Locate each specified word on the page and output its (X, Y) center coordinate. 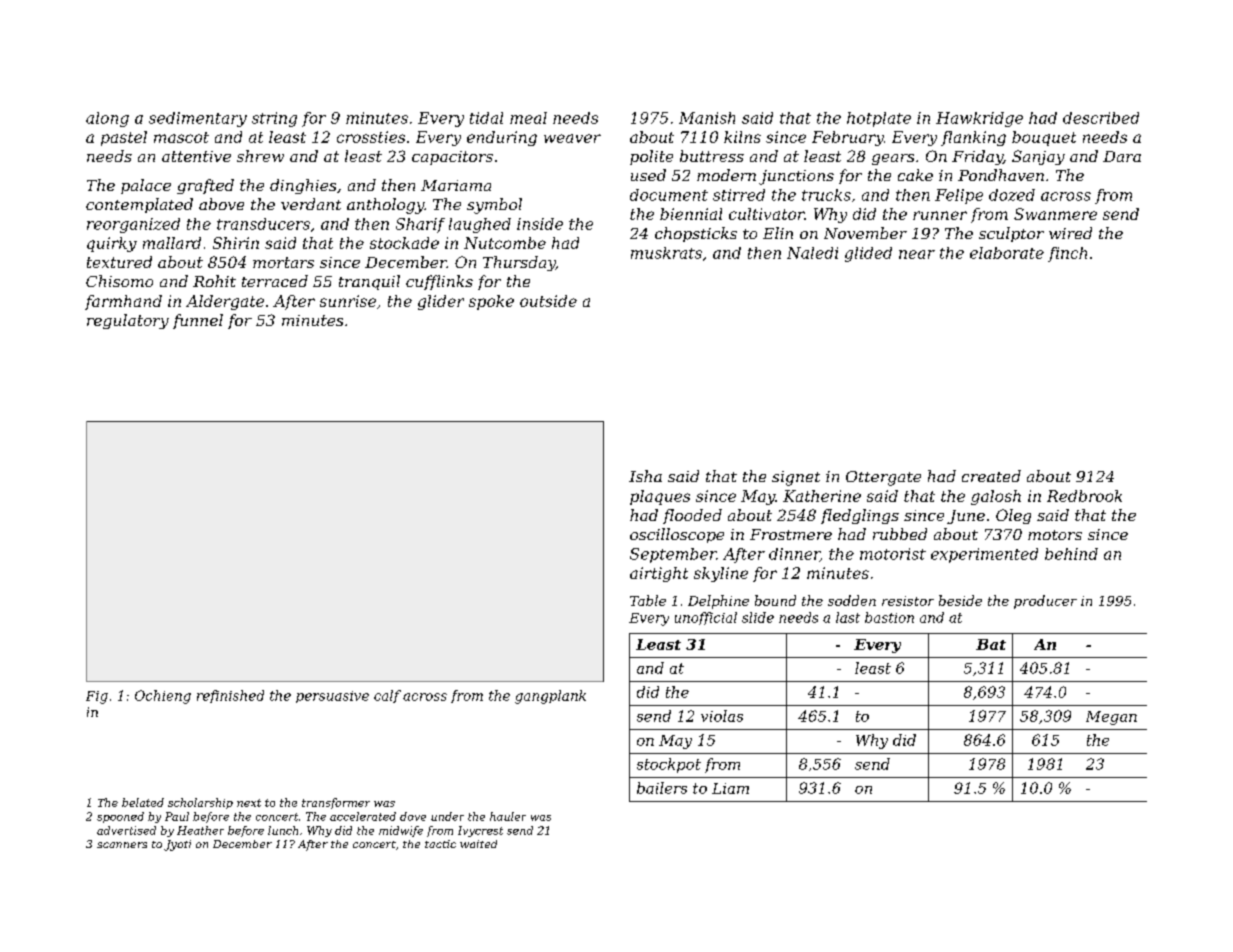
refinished (230, 696)
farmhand (123, 302)
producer (1045, 602)
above (221, 204)
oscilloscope (677, 535)
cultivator (766, 214)
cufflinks (439, 282)
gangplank (550, 697)
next (249, 803)
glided (868, 254)
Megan (1111, 718)
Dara (1122, 156)
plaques (660, 497)
